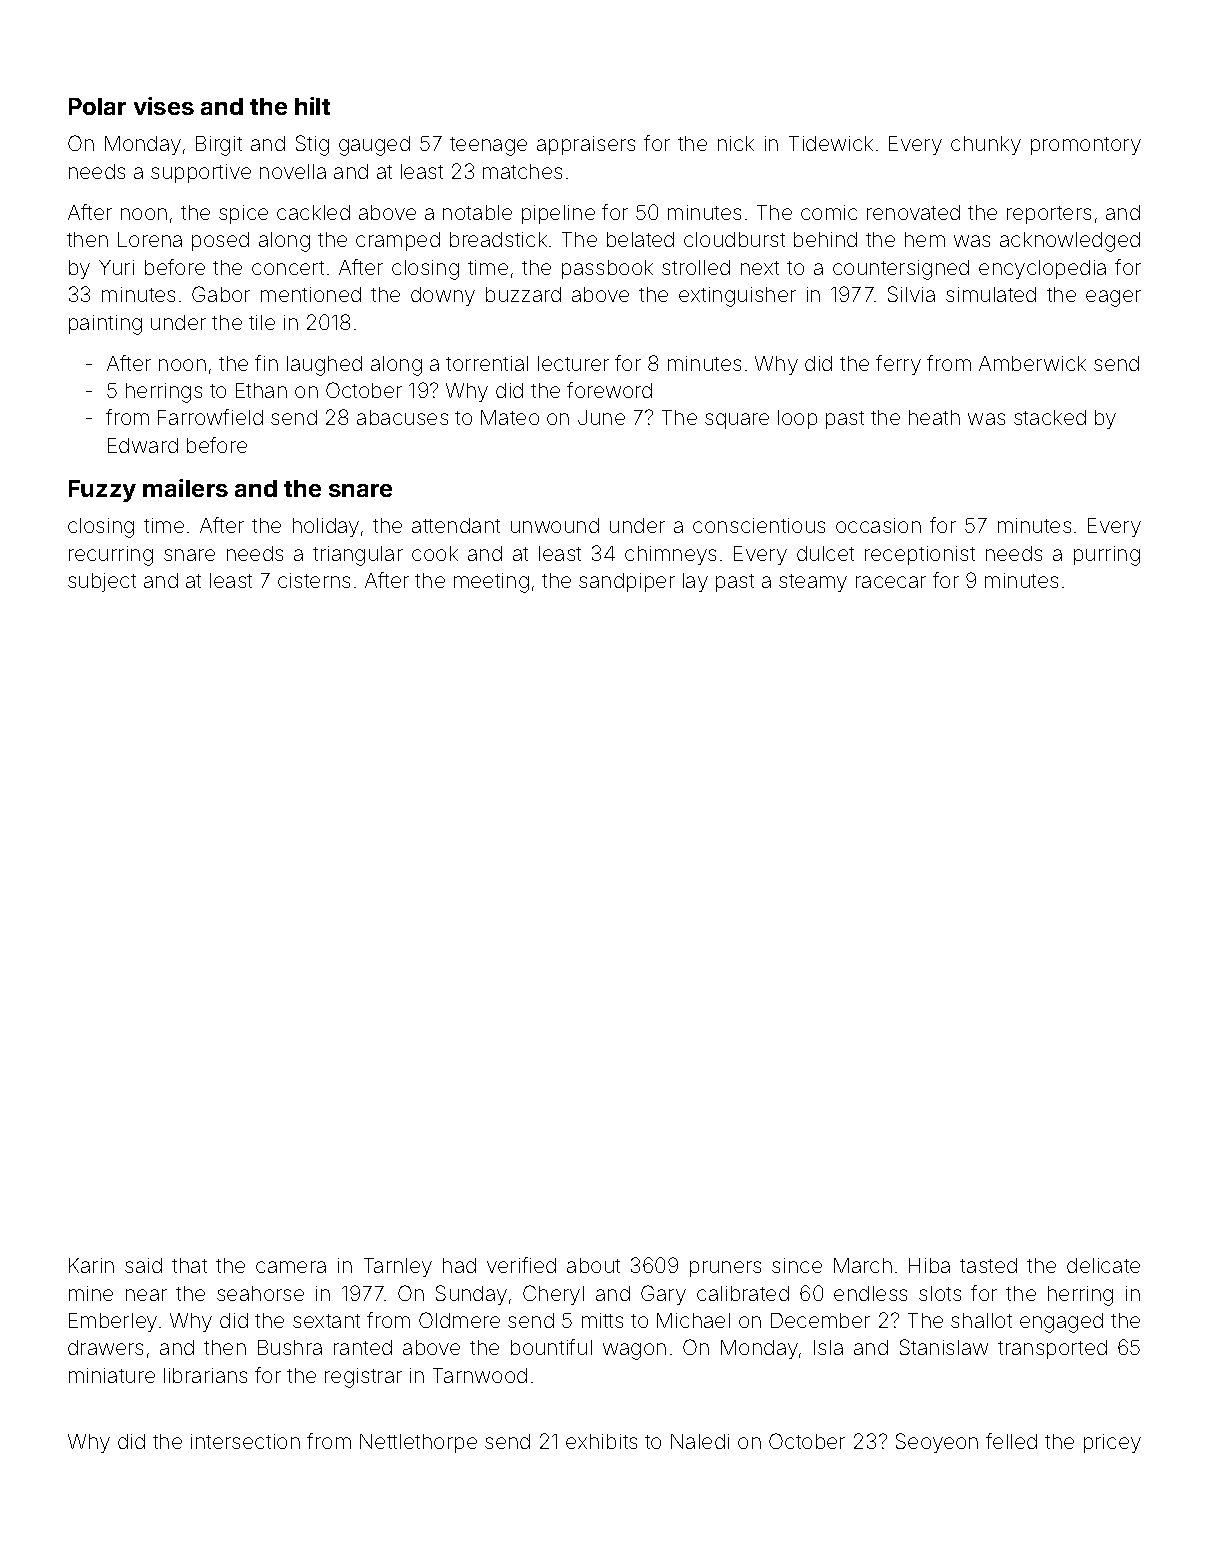 This image has height=1565, width=1209. Describe the element at coordinates (797, 1265) in the image. I see `since` at that location.
